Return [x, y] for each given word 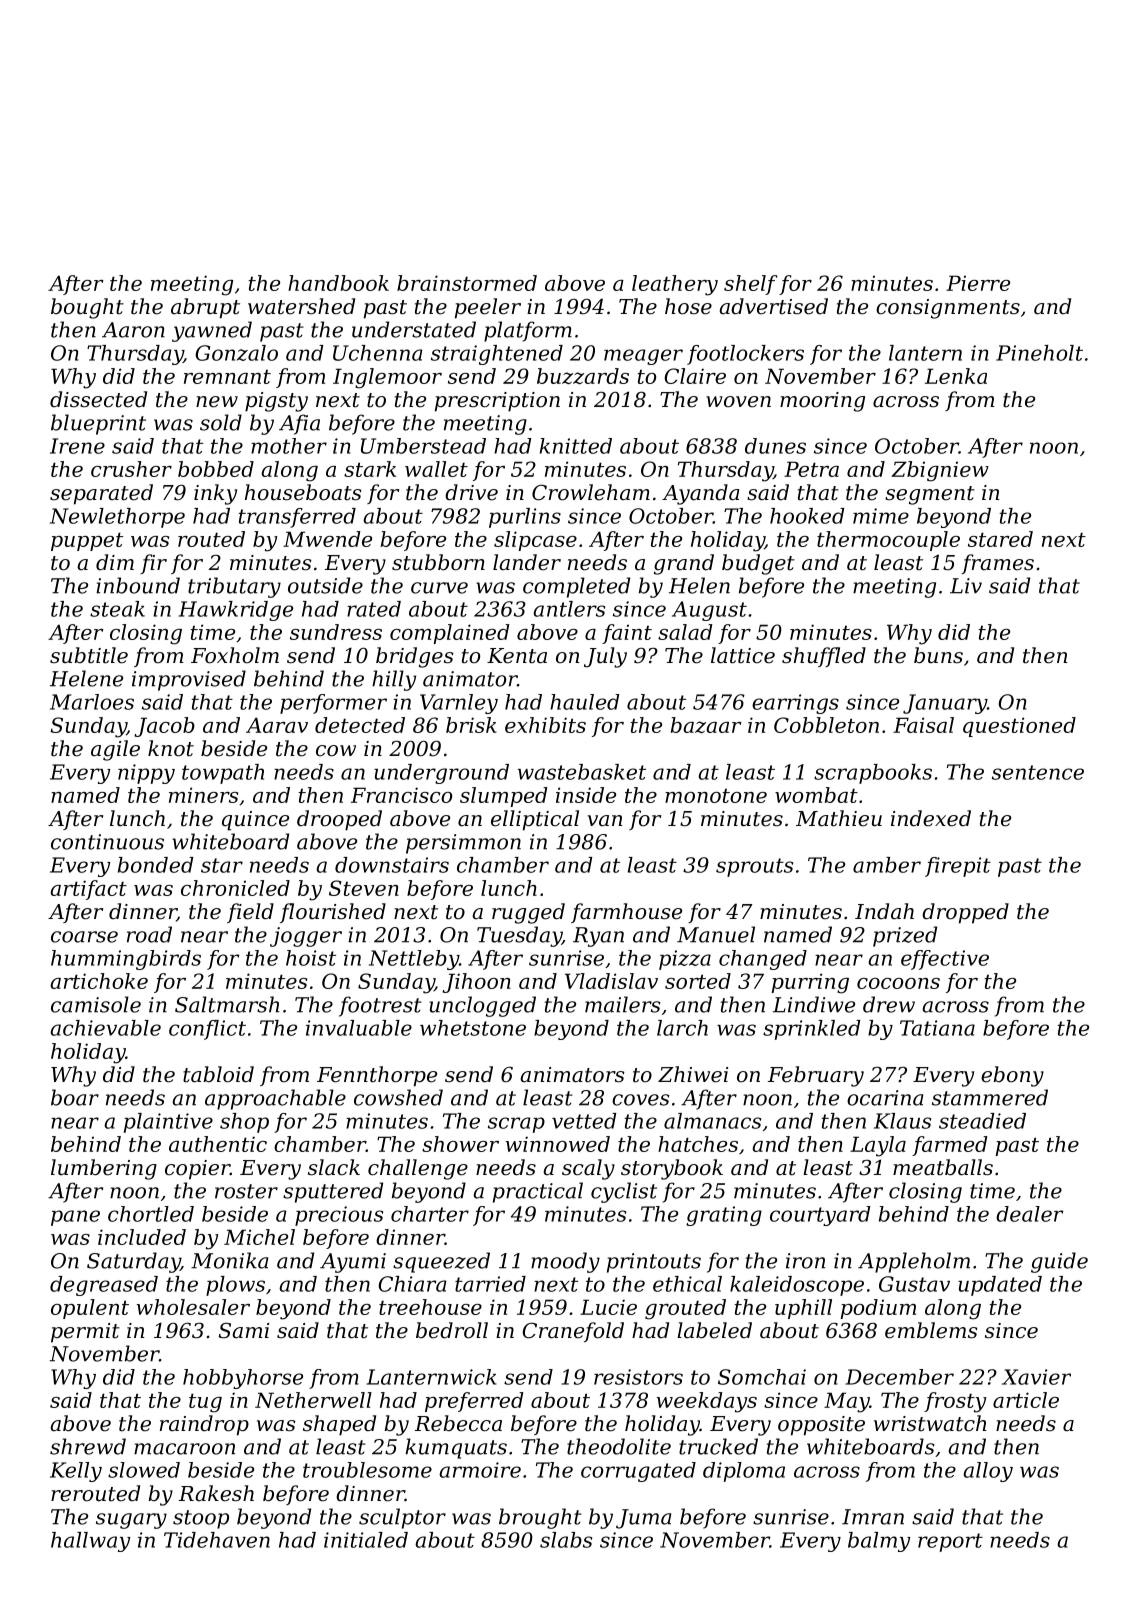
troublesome [367, 1470]
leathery [675, 285]
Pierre [978, 283]
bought [87, 308]
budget [758, 564]
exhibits [545, 725]
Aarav [277, 725]
